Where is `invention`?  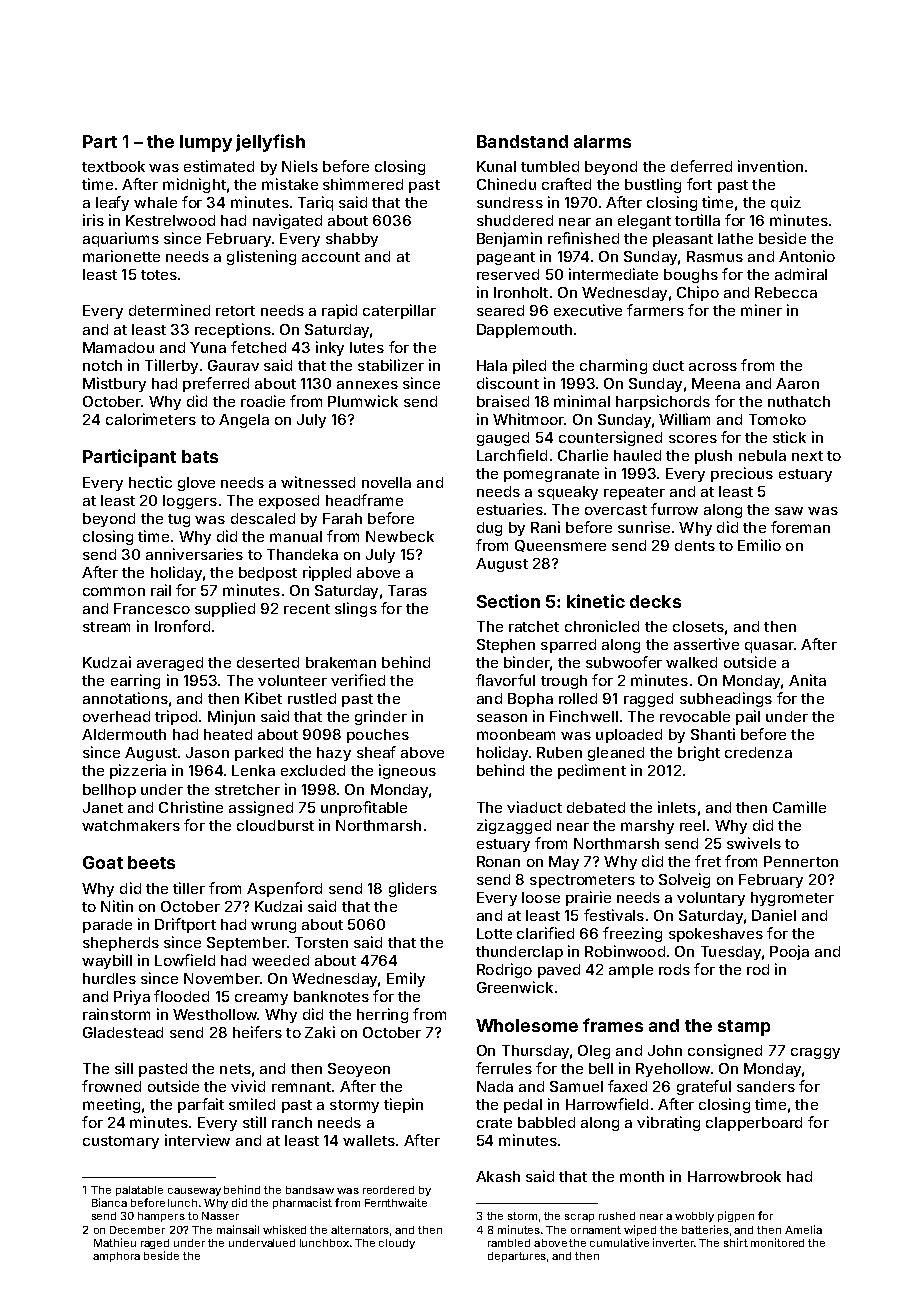
invention is located at coordinates (770, 166).
